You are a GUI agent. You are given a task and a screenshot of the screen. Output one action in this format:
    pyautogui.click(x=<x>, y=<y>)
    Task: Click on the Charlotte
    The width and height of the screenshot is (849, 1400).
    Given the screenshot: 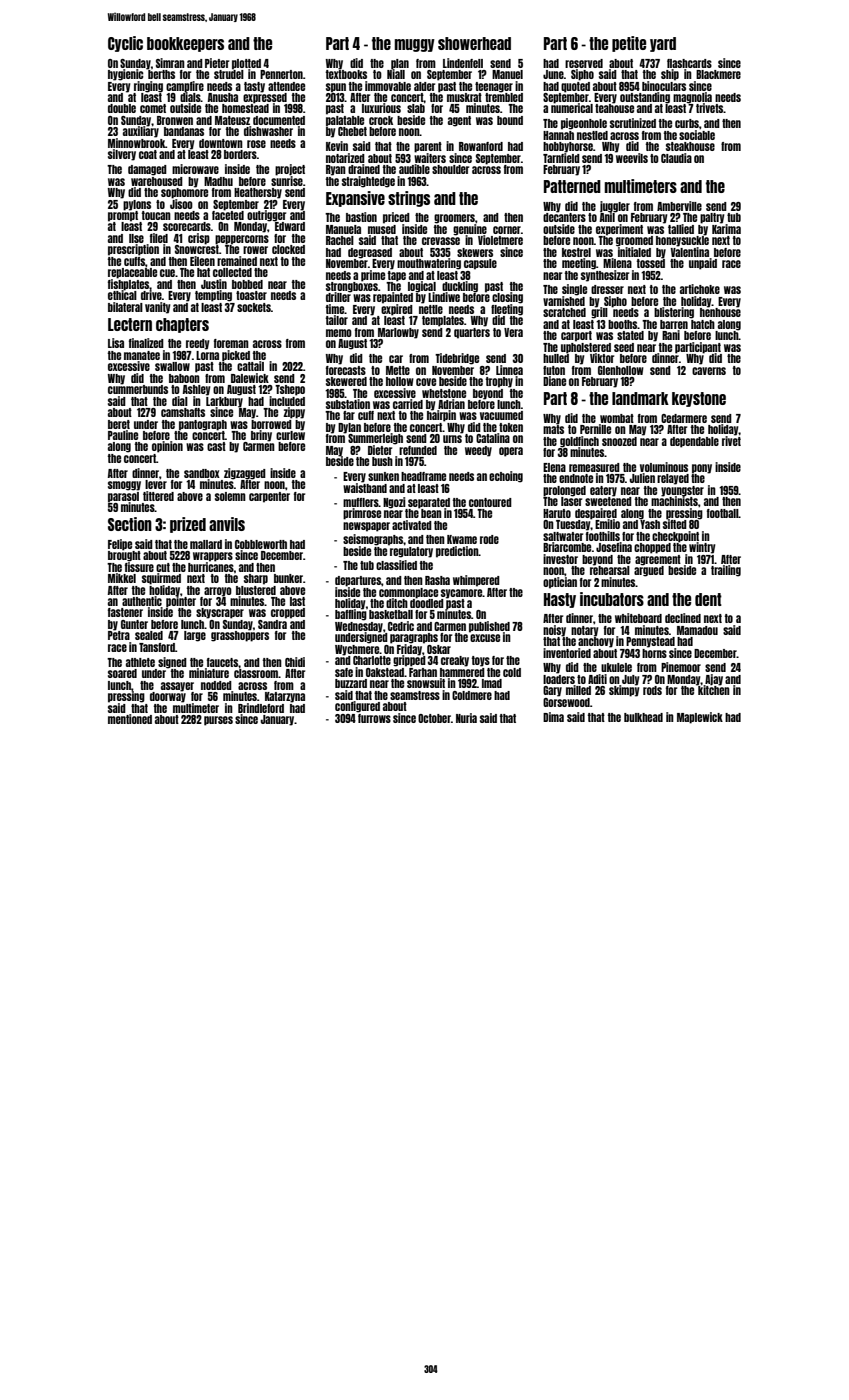 What is the action you would take?
    pyautogui.click(x=372, y=660)
